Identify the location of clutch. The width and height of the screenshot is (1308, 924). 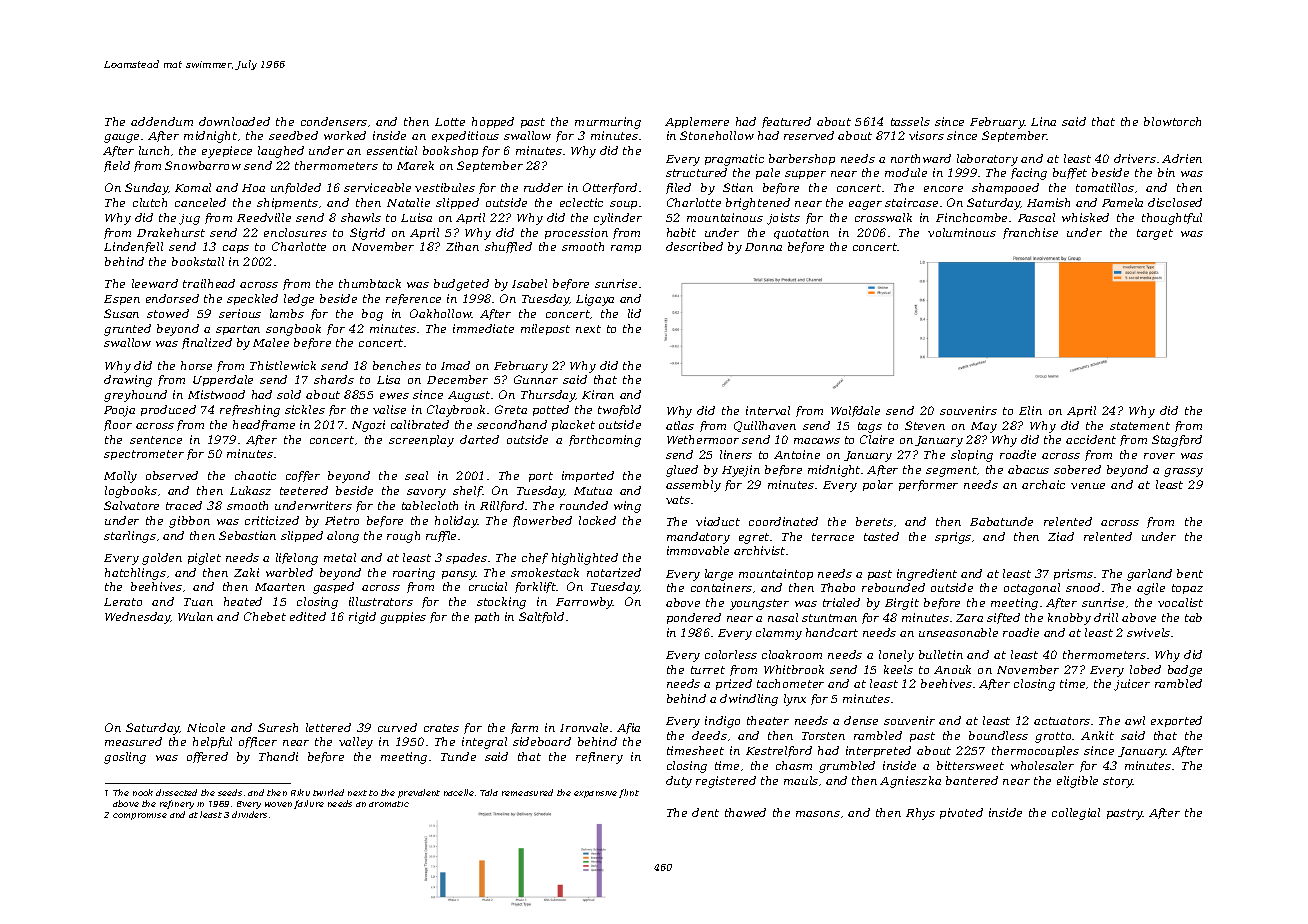
(150, 202).
